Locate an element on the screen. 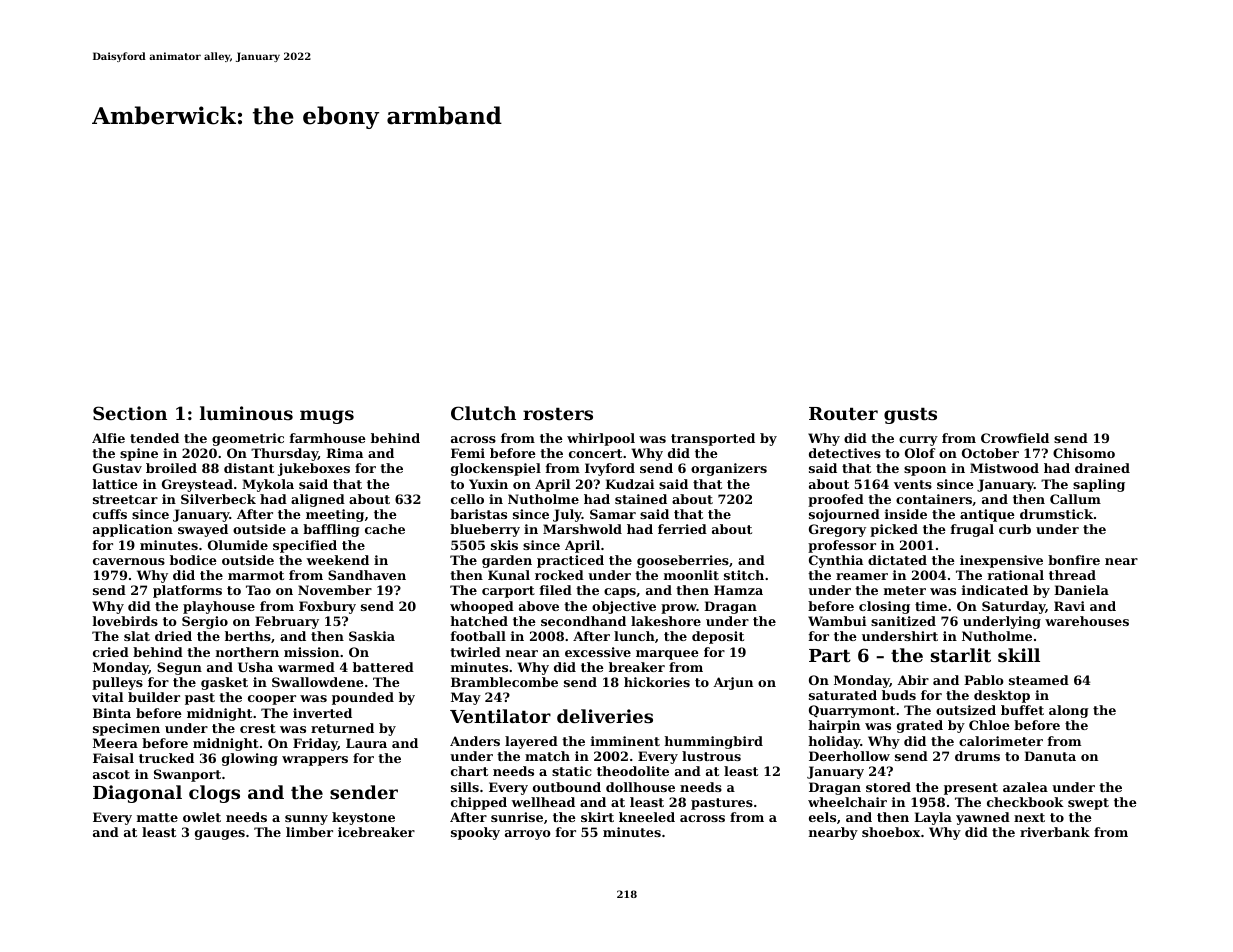 The height and width of the screenshot is (952, 1233). Crowfield is located at coordinates (1015, 438).
